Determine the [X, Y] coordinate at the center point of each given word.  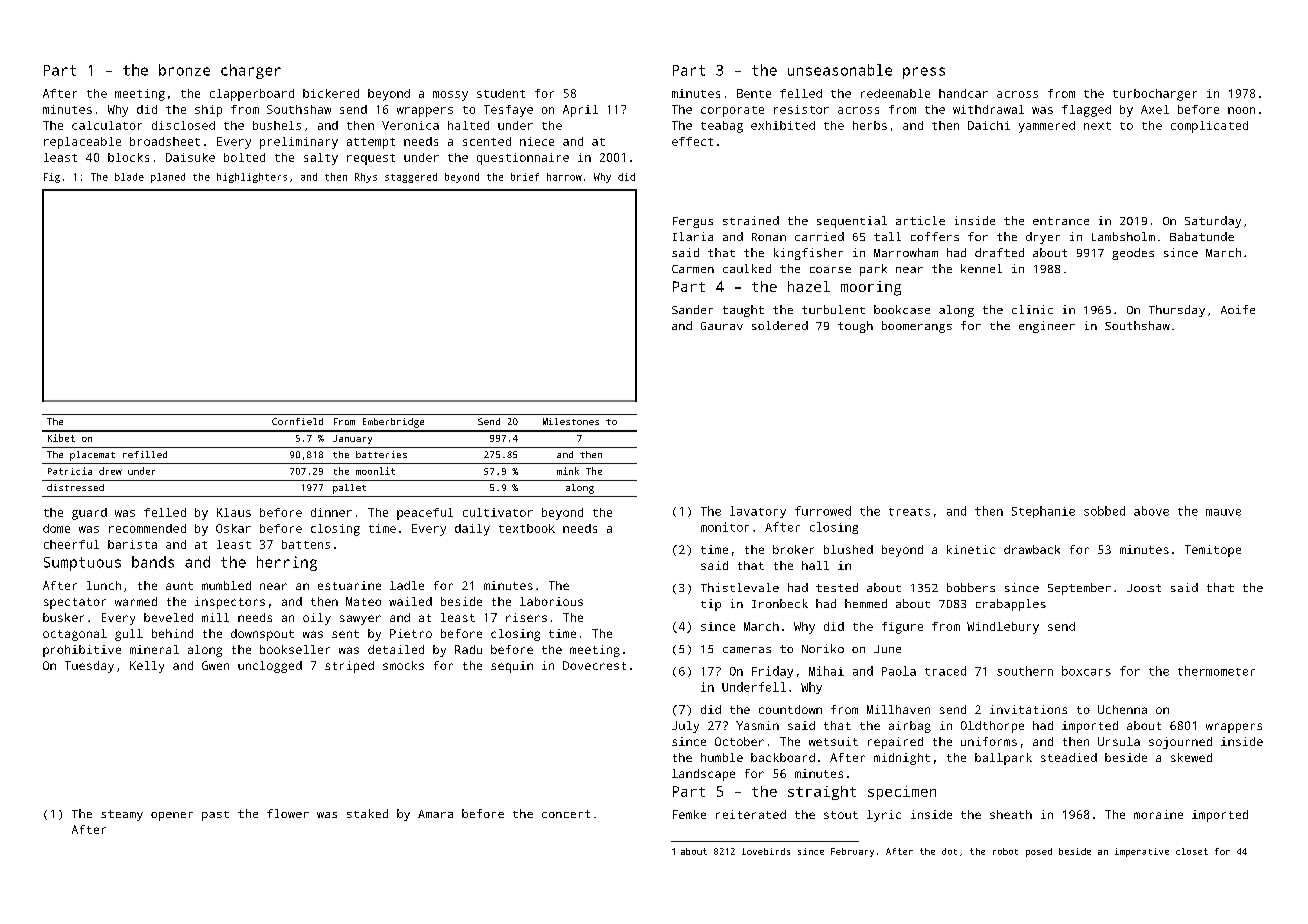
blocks [128, 157]
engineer [1047, 327]
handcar [963, 93]
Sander [692, 309]
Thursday [1177, 311]
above [1151, 511]
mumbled [226, 585]
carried [819, 236]
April [580, 111]
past [215, 816]
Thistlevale [740, 587]
